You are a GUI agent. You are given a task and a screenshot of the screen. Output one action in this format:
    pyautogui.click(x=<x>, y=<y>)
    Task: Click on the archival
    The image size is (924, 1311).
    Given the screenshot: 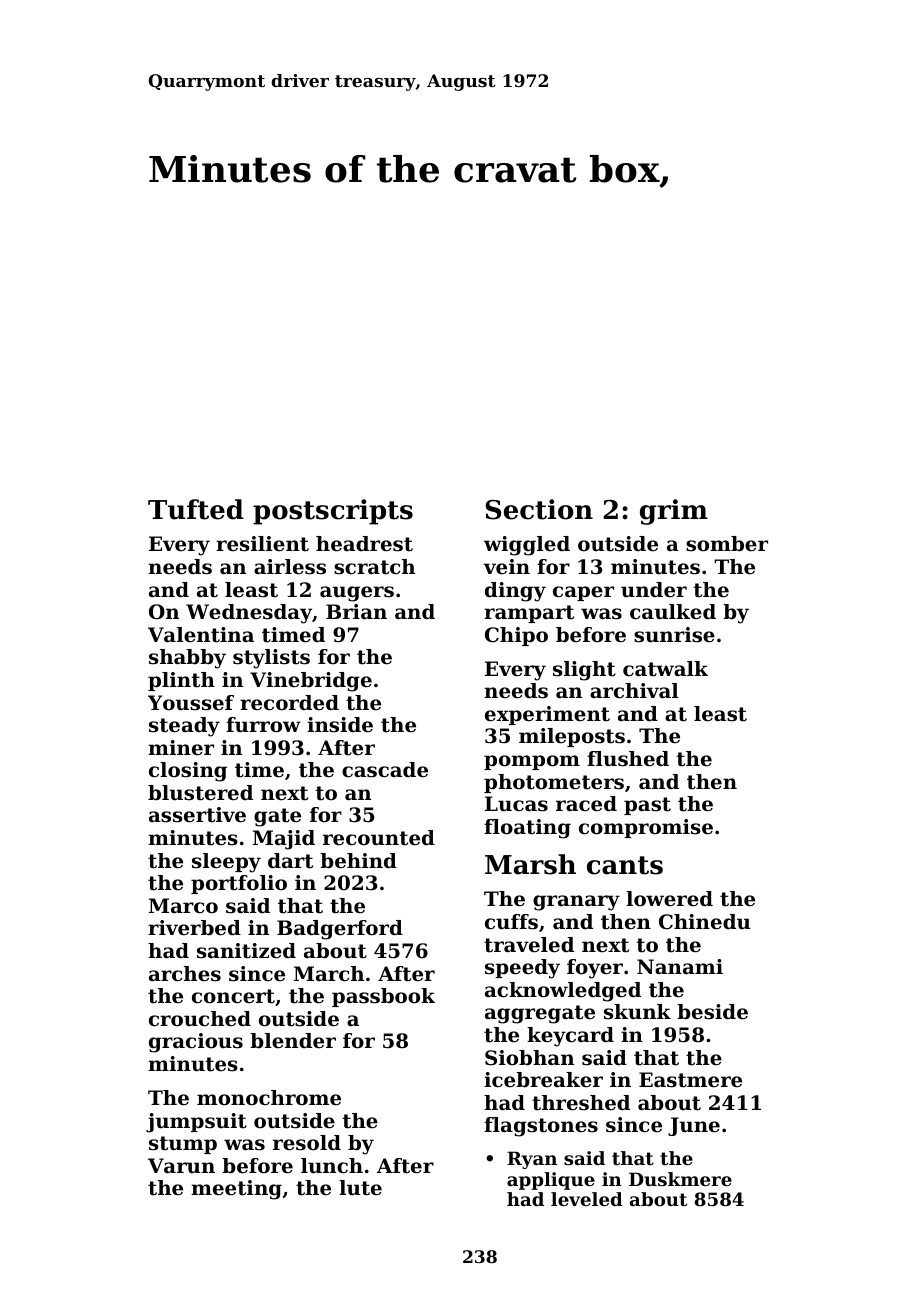 What is the action you would take?
    pyautogui.click(x=634, y=691)
